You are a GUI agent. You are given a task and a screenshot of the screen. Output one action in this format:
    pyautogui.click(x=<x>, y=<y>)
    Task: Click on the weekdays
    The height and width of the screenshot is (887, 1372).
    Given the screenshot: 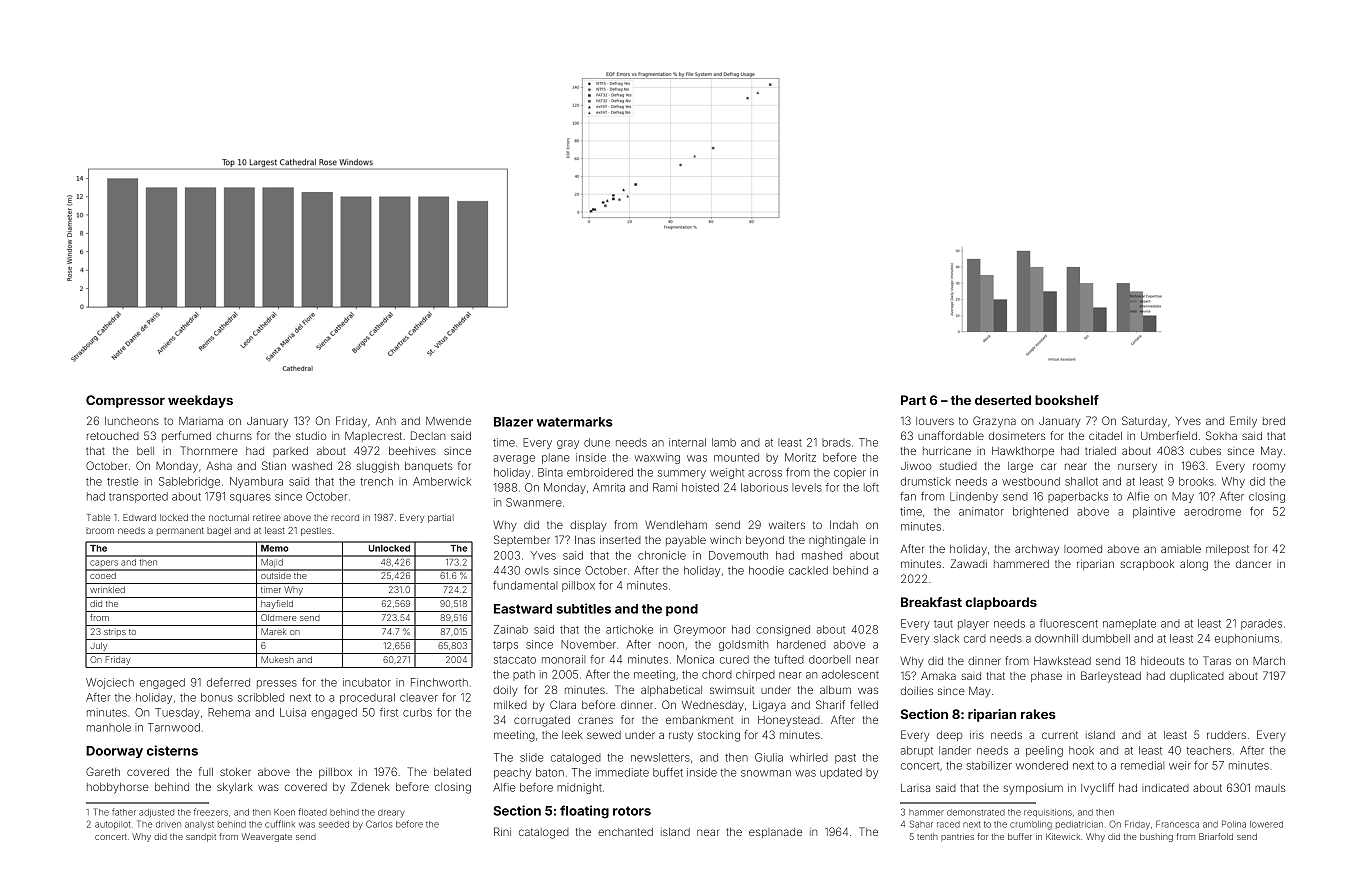 What is the action you would take?
    pyautogui.click(x=200, y=401)
